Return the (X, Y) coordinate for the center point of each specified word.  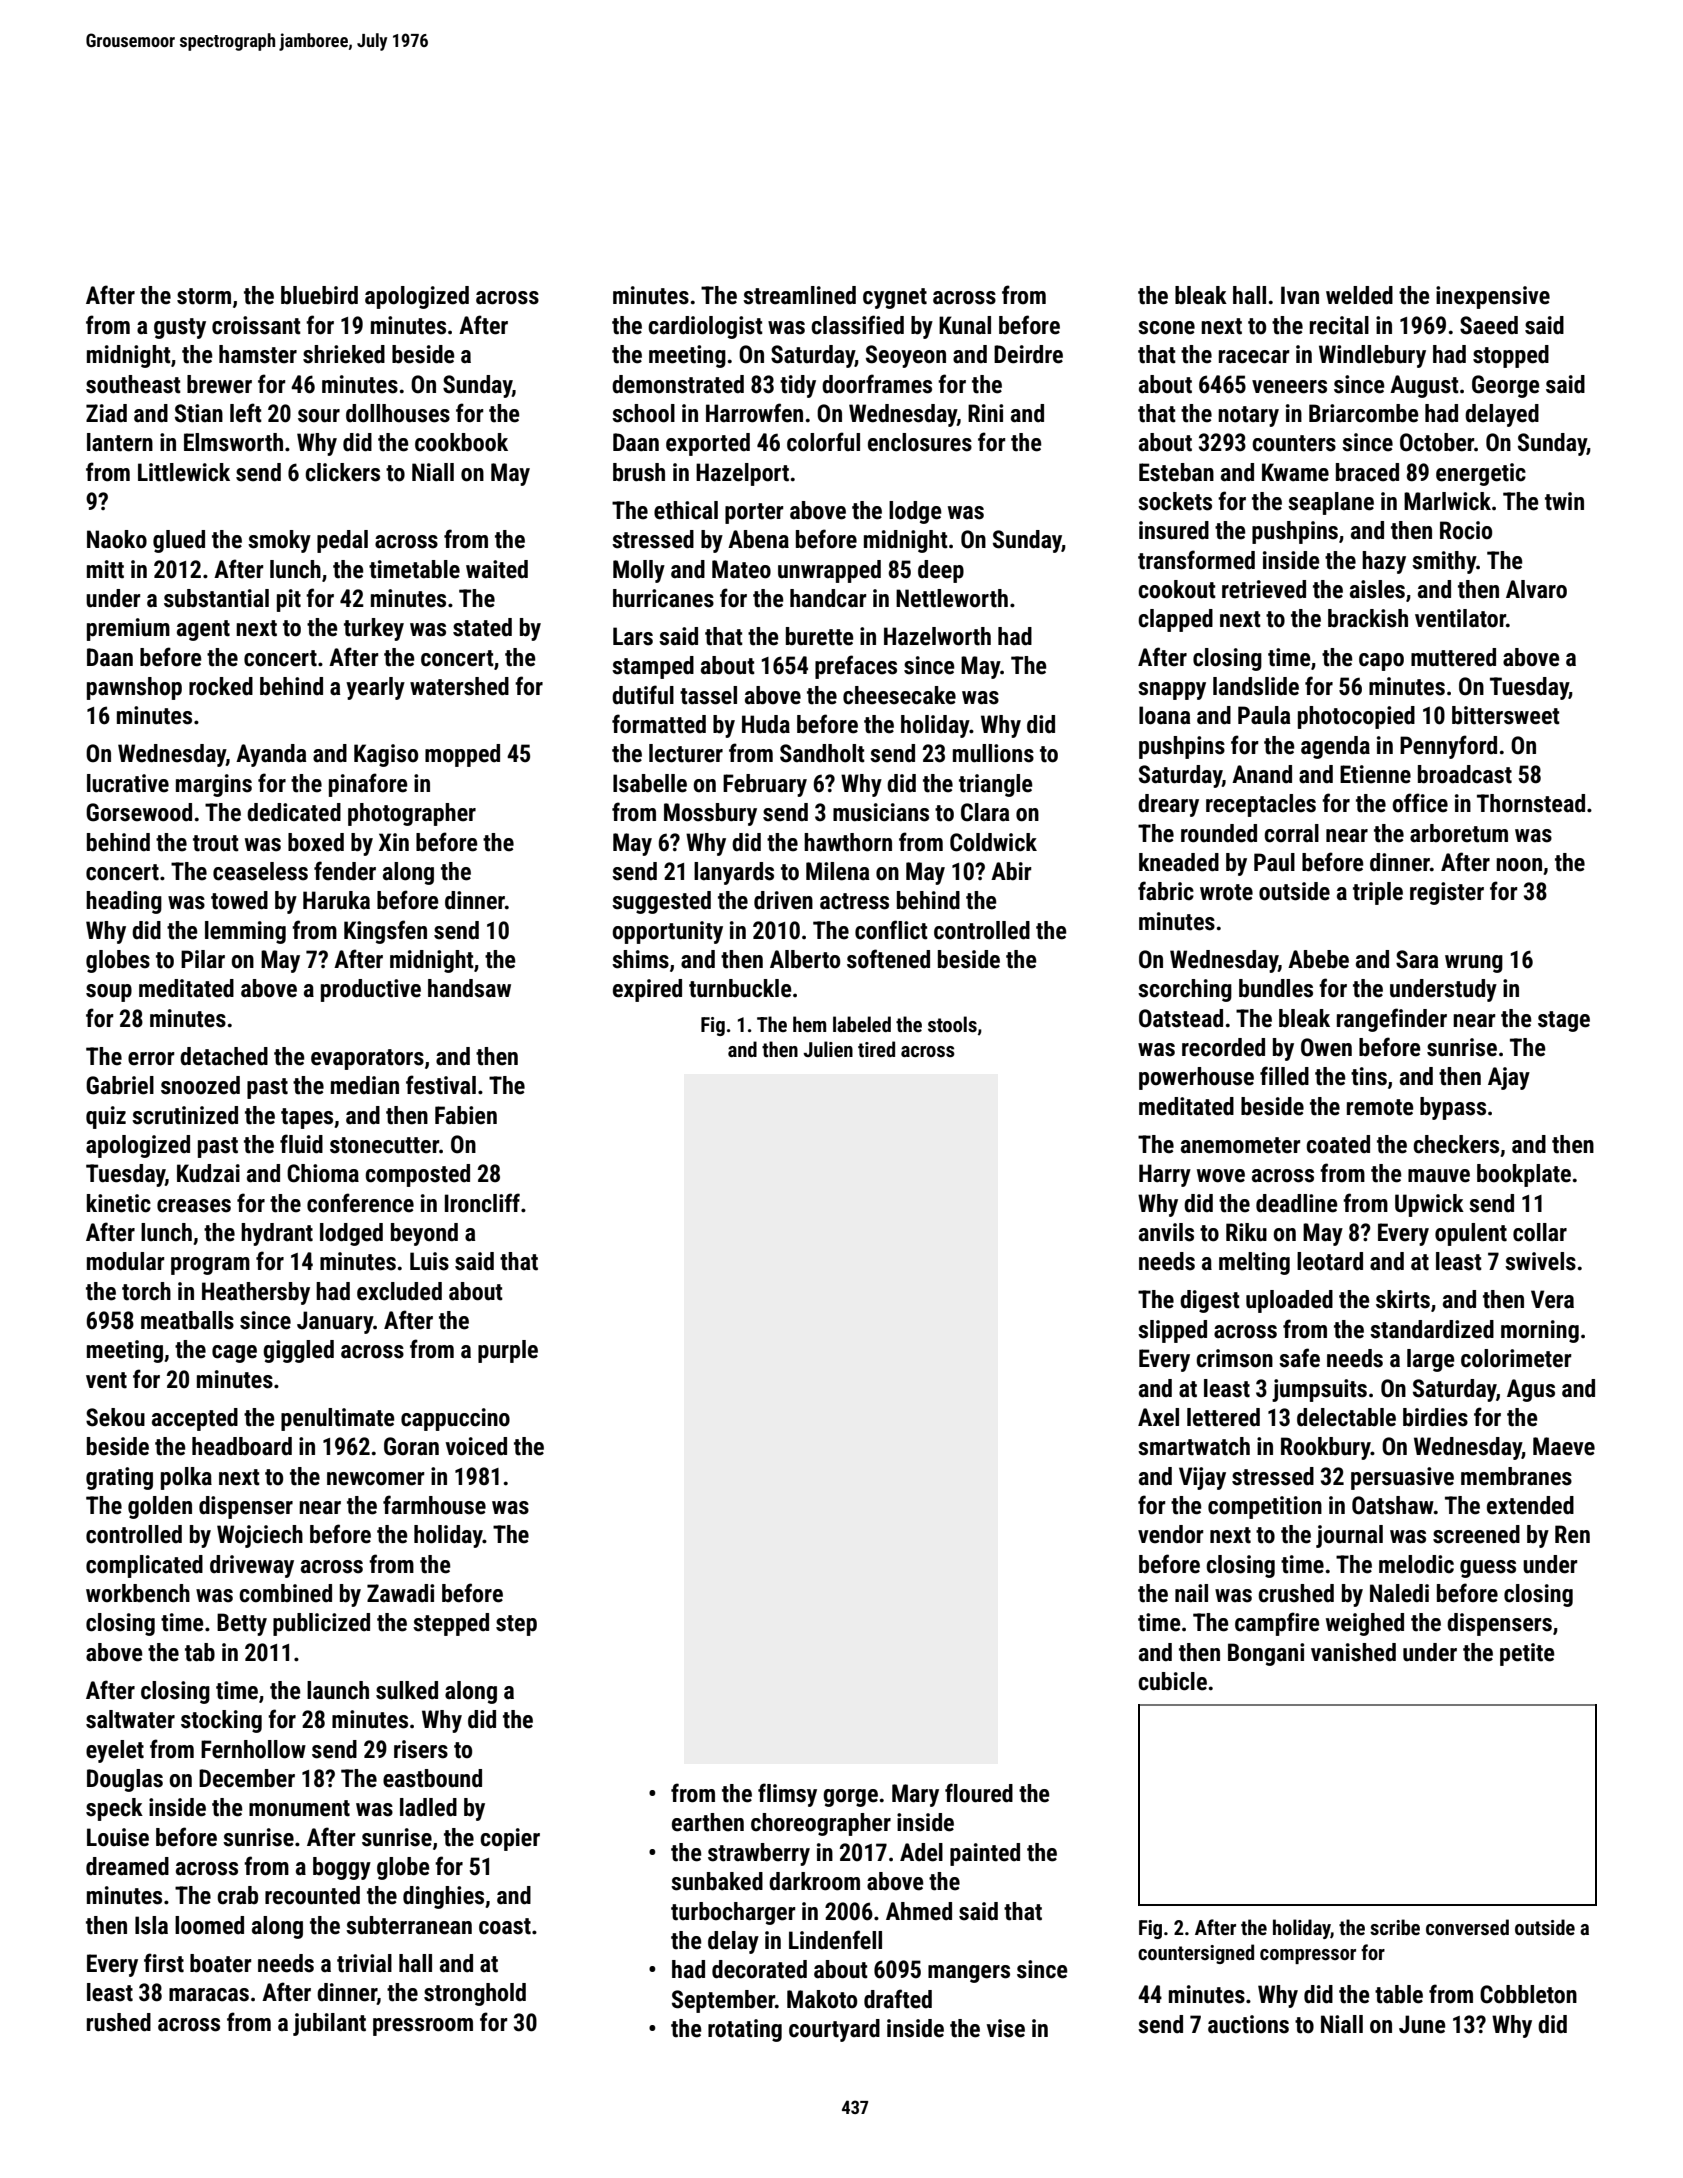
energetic (1481, 474)
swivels (1540, 1261)
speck (114, 1809)
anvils (1166, 1232)
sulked (407, 1690)
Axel (1158, 1417)
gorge (850, 1798)
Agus (1531, 1390)
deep (941, 571)
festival (441, 1085)
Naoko (117, 539)
